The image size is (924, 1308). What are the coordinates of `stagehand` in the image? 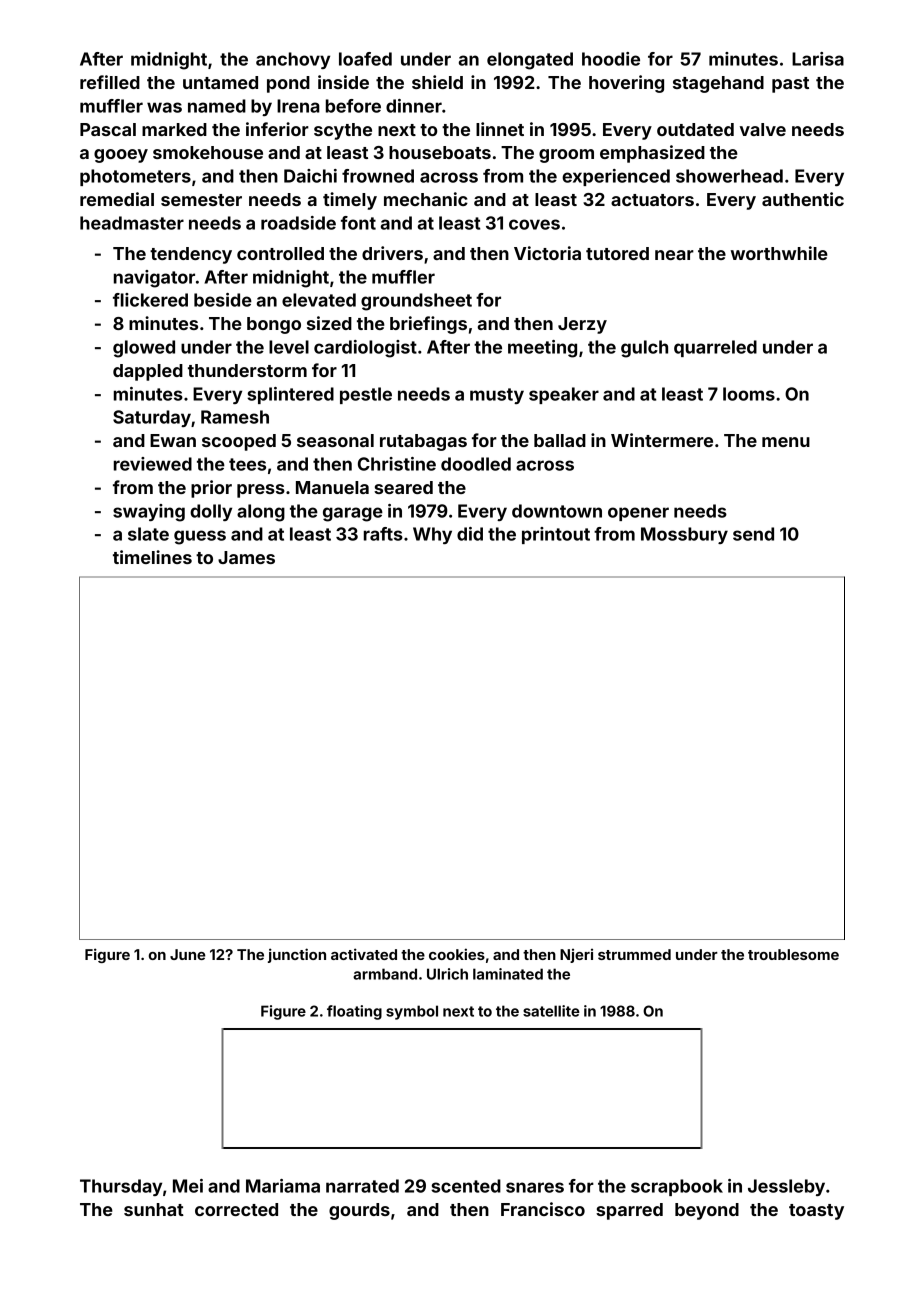 It's located at (718, 84).
